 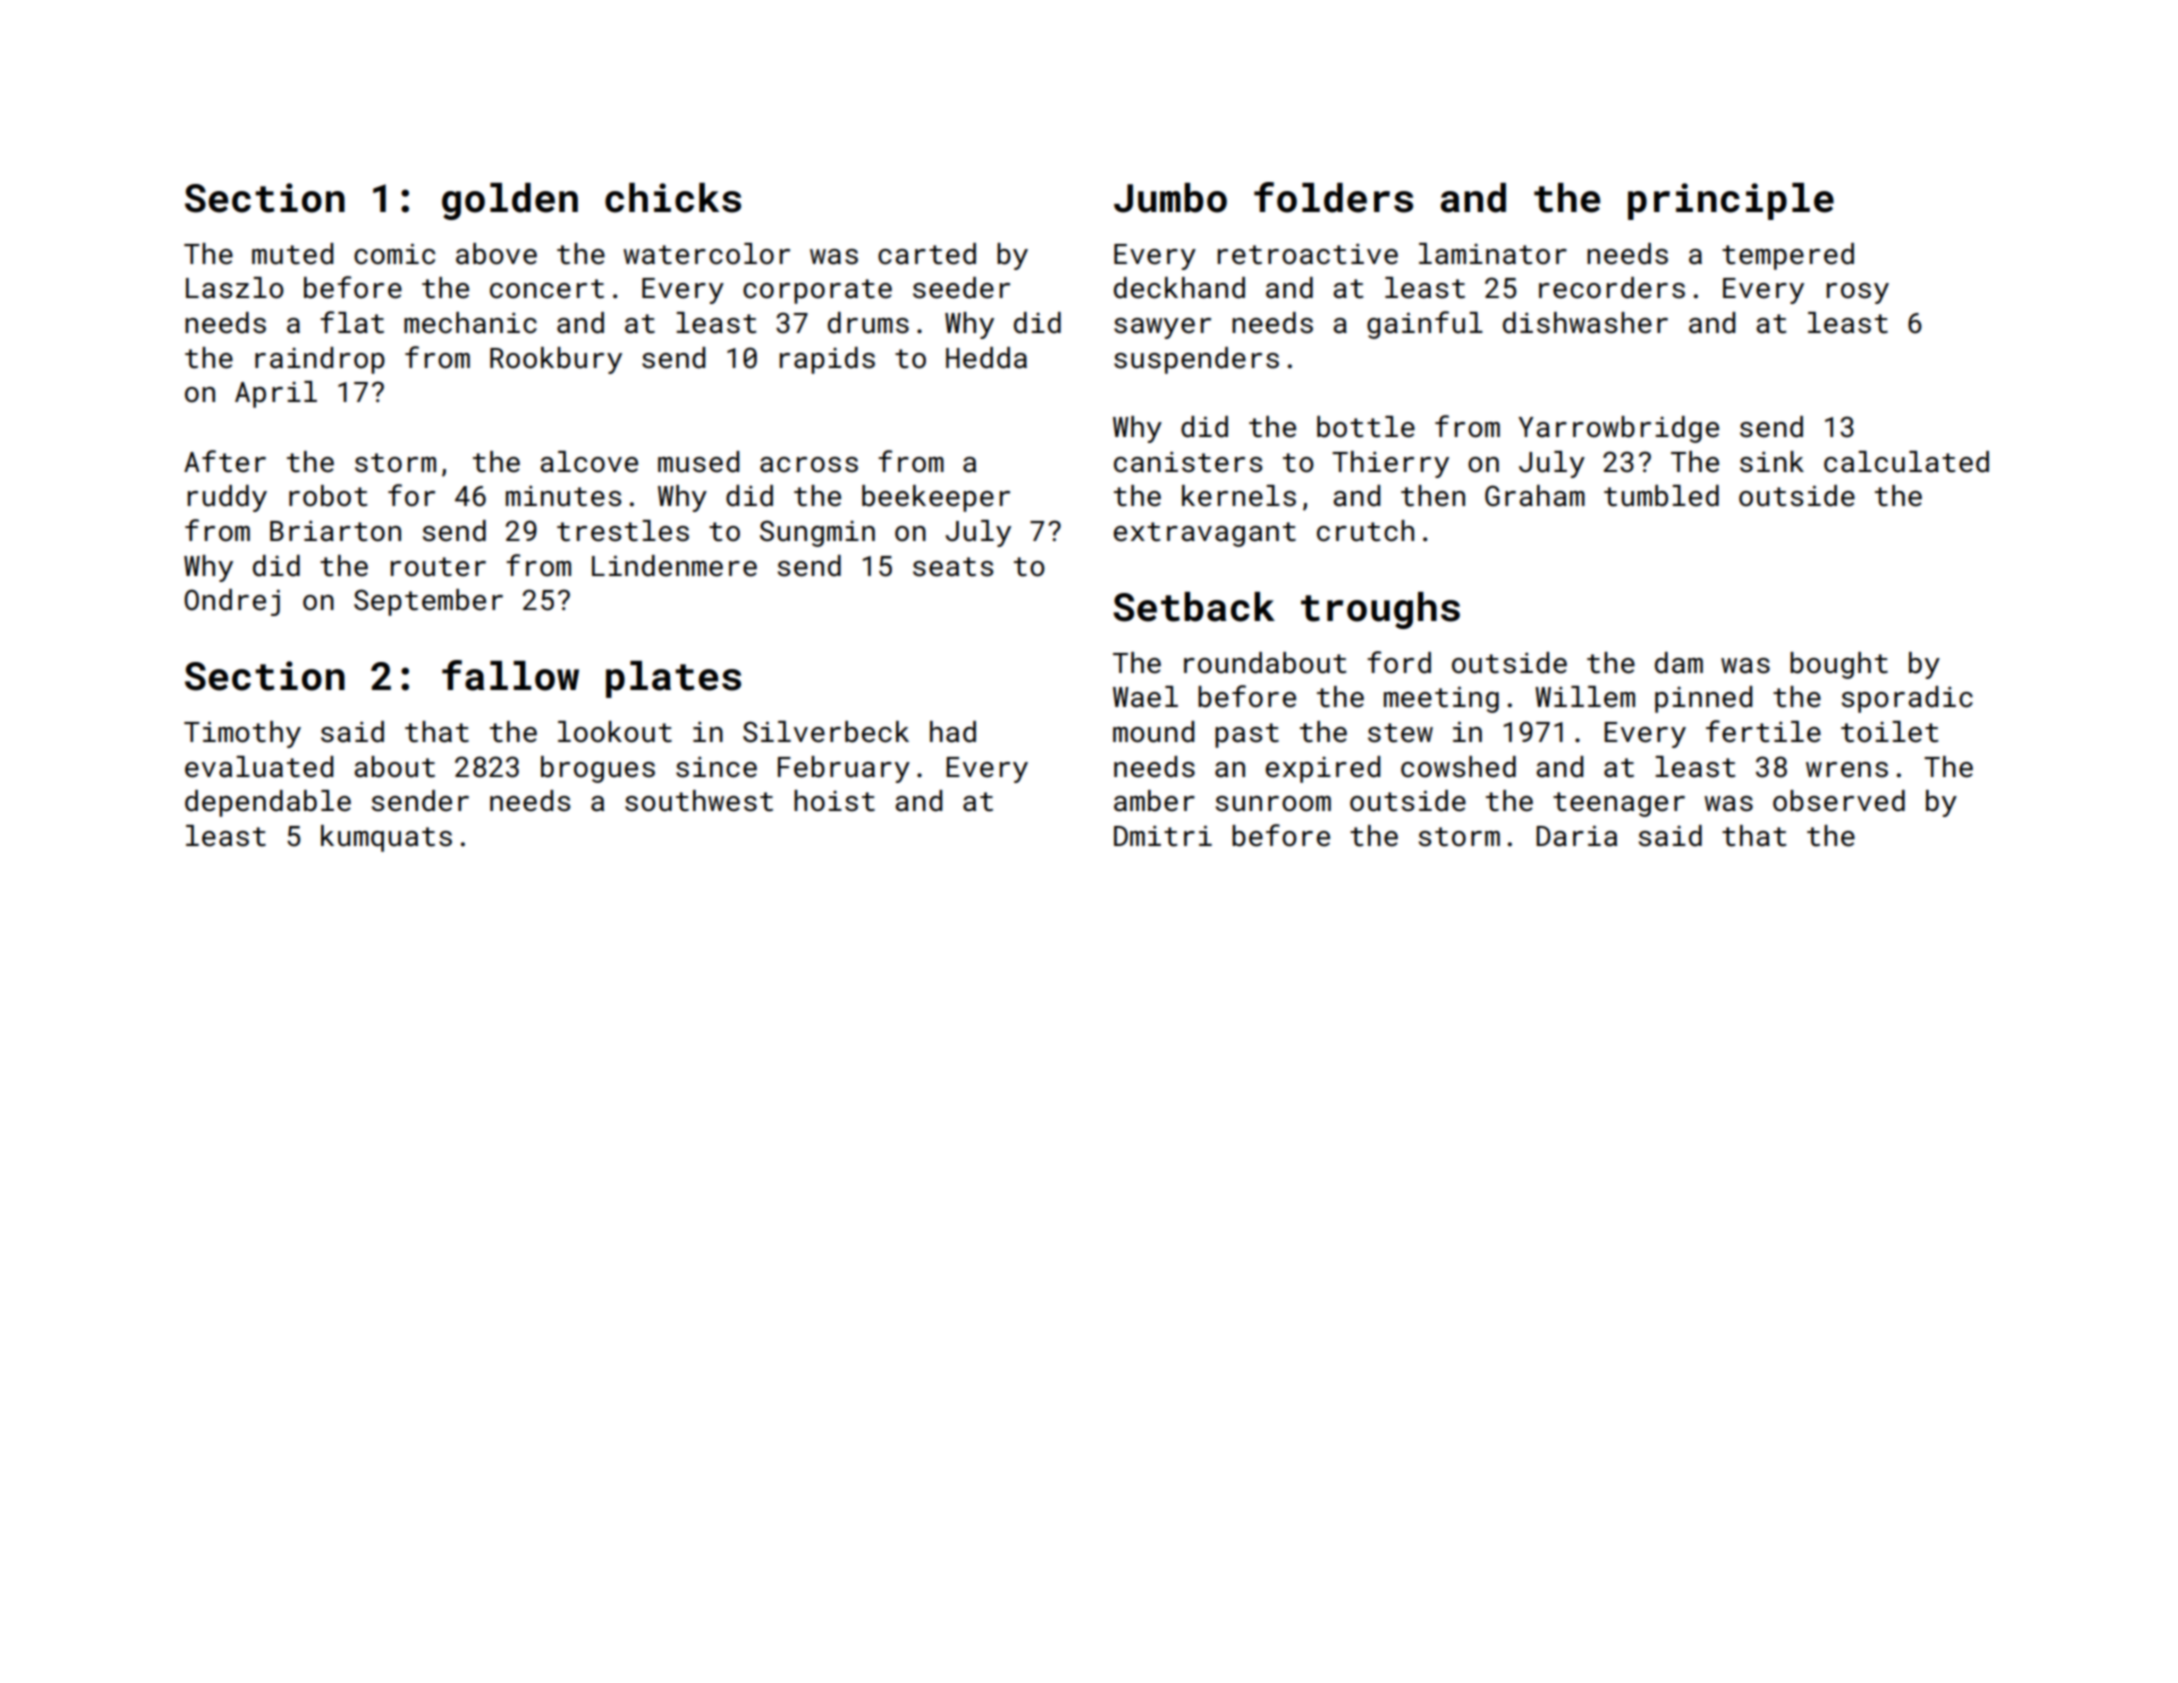 What do you see at coordinates (259, 767) in the document?
I see `evaluated` at bounding box center [259, 767].
